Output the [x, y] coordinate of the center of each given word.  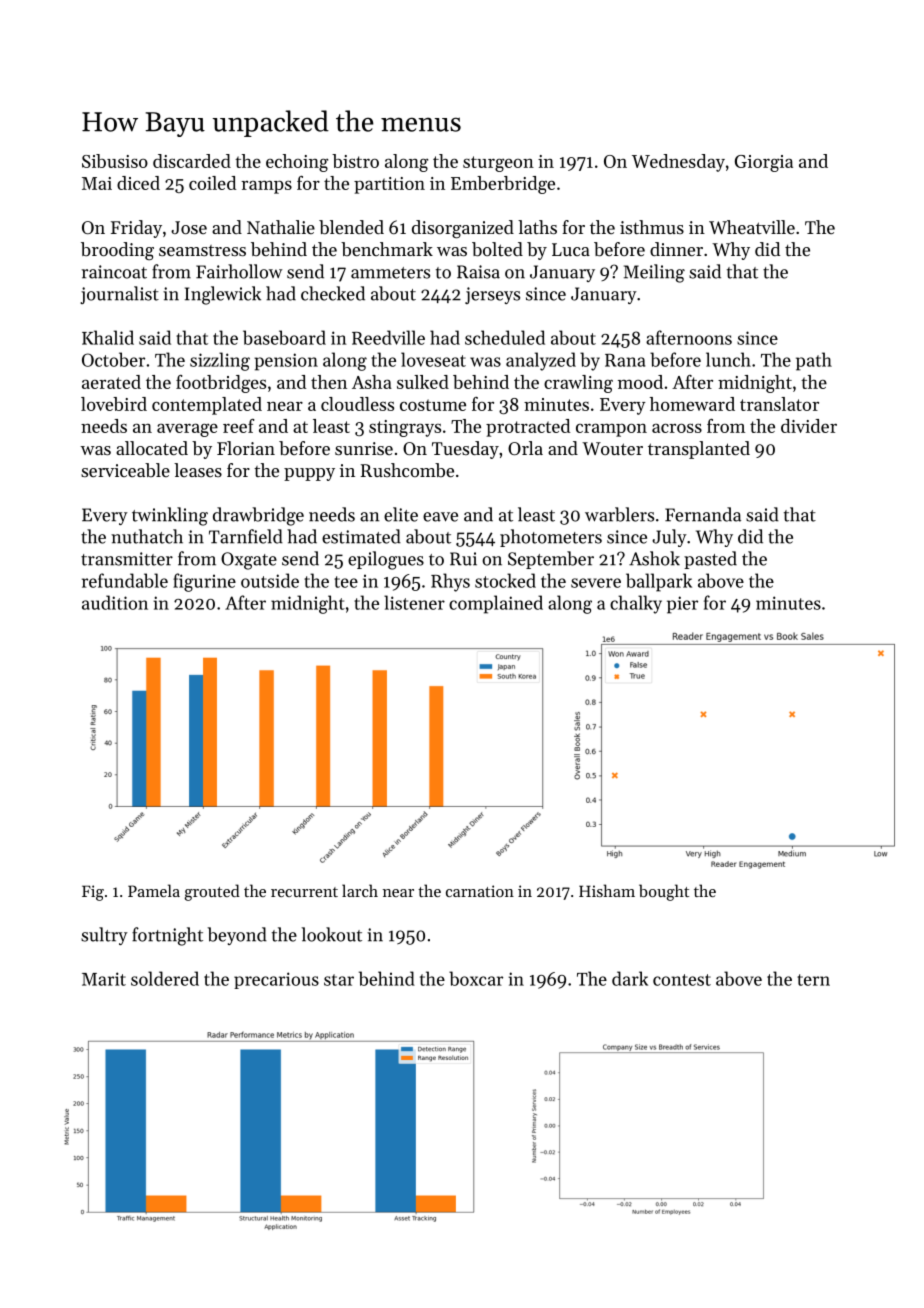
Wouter [612, 448]
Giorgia [764, 163]
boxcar [476, 978]
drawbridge [258, 516]
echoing [297, 163]
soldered [165, 978]
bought [664, 892]
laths [537, 227]
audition [115, 602]
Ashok [654, 558]
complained [496, 604]
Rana [625, 360]
